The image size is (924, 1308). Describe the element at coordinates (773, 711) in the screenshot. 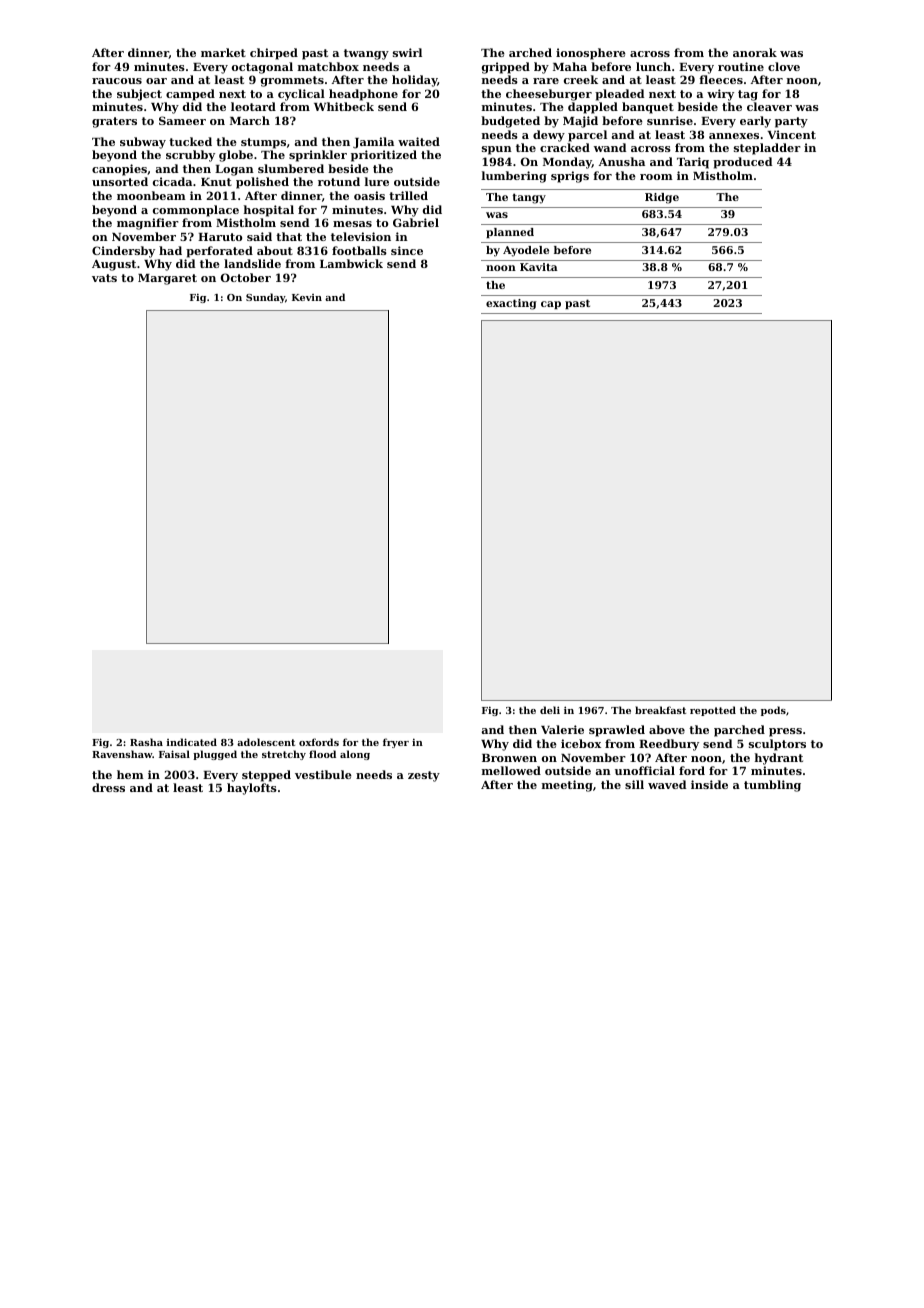

I see `pods` at that location.
